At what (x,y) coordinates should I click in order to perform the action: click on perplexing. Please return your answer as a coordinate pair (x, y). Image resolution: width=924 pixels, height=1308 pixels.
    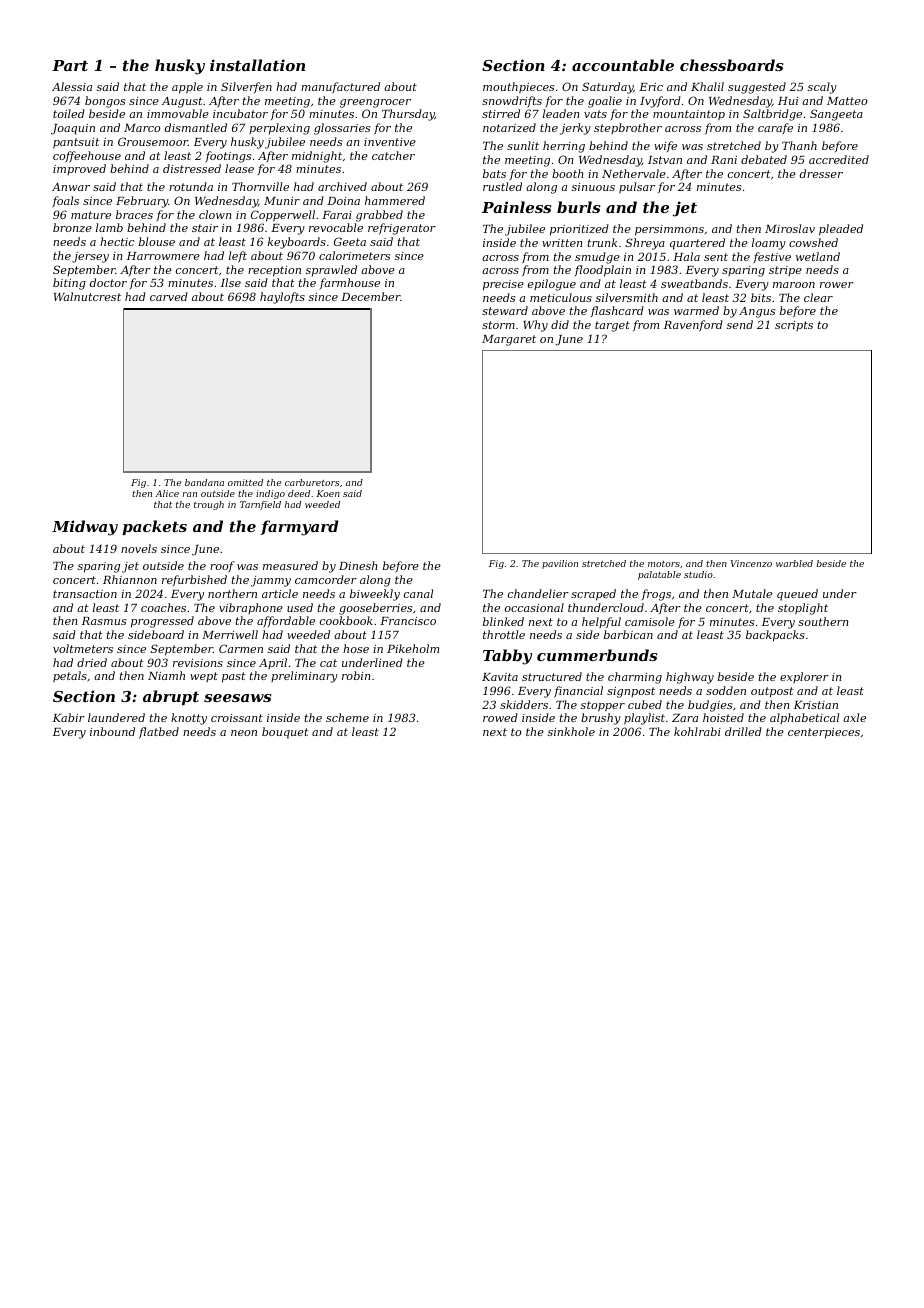
    Looking at the image, I should click on (279, 129).
